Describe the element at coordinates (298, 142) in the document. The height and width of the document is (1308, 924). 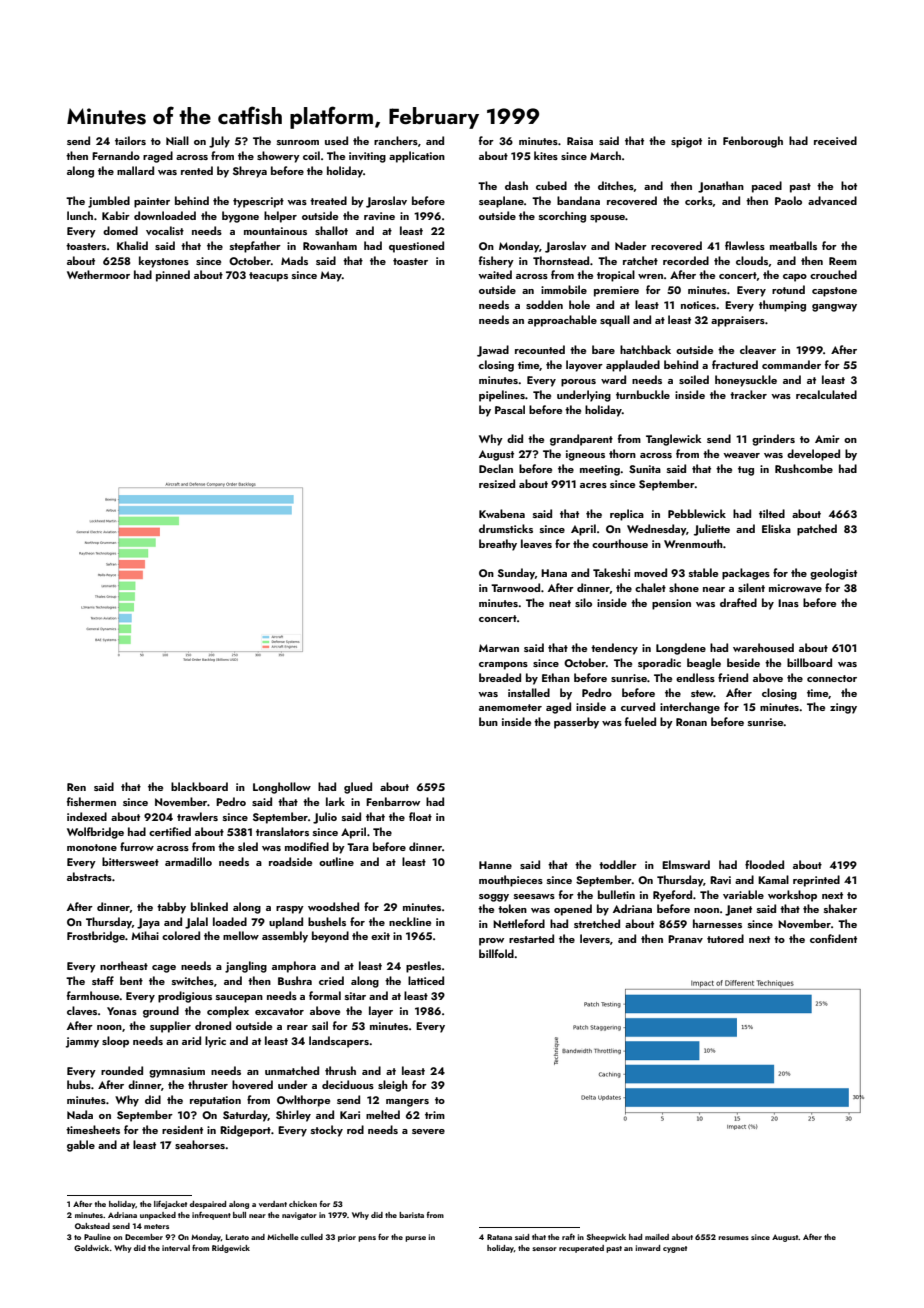
I see `sunroom` at that location.
